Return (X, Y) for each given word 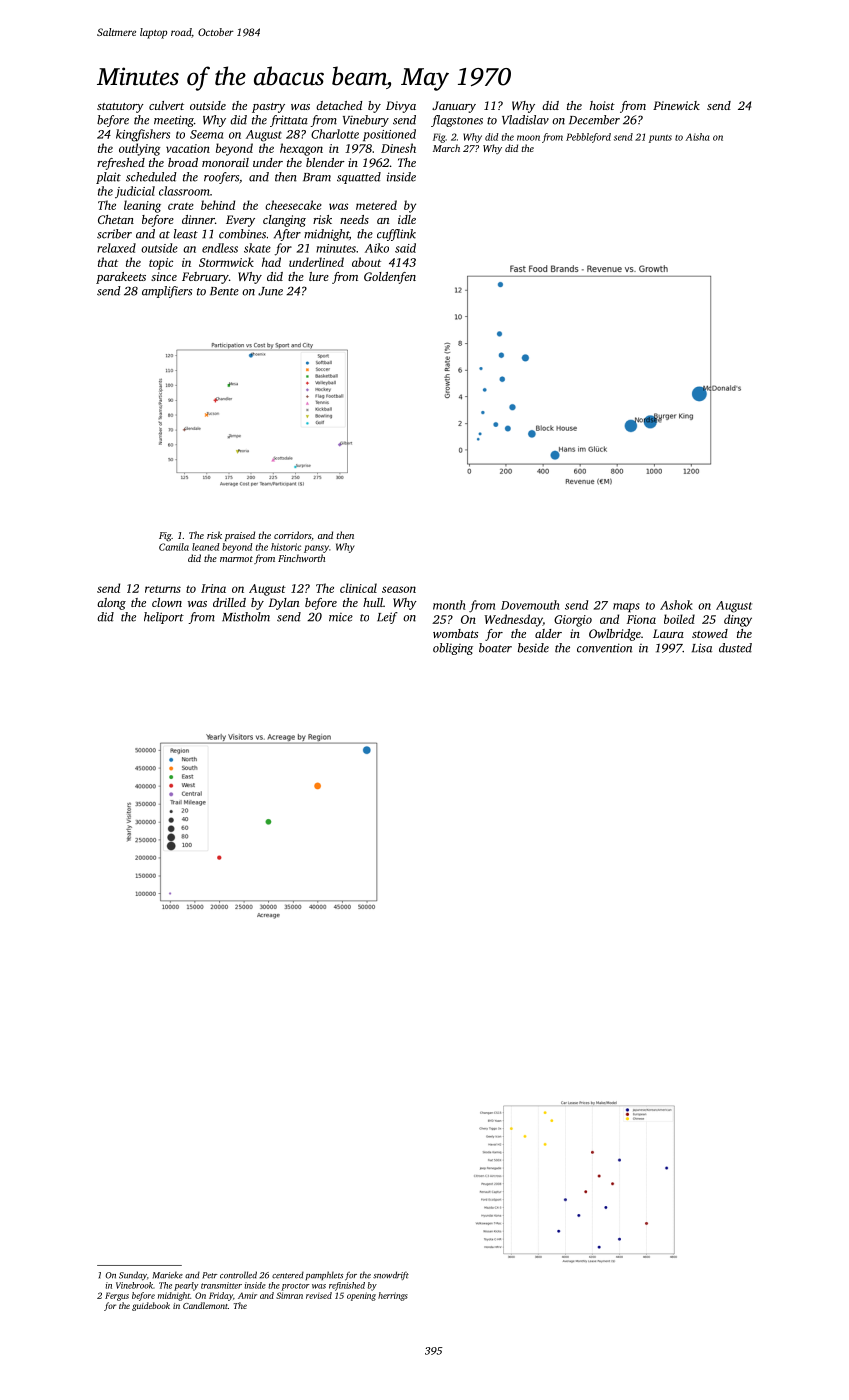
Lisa (702, 648)
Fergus (117, 1296)
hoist (602, 105)
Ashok (676, 605)
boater (495, 648)
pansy (316, 549)
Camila (174, 547)
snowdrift (391, 1275)
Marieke (168, 1275)
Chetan (116, 219)
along (111, 604)
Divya (401, 107)
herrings (393, 1296)
